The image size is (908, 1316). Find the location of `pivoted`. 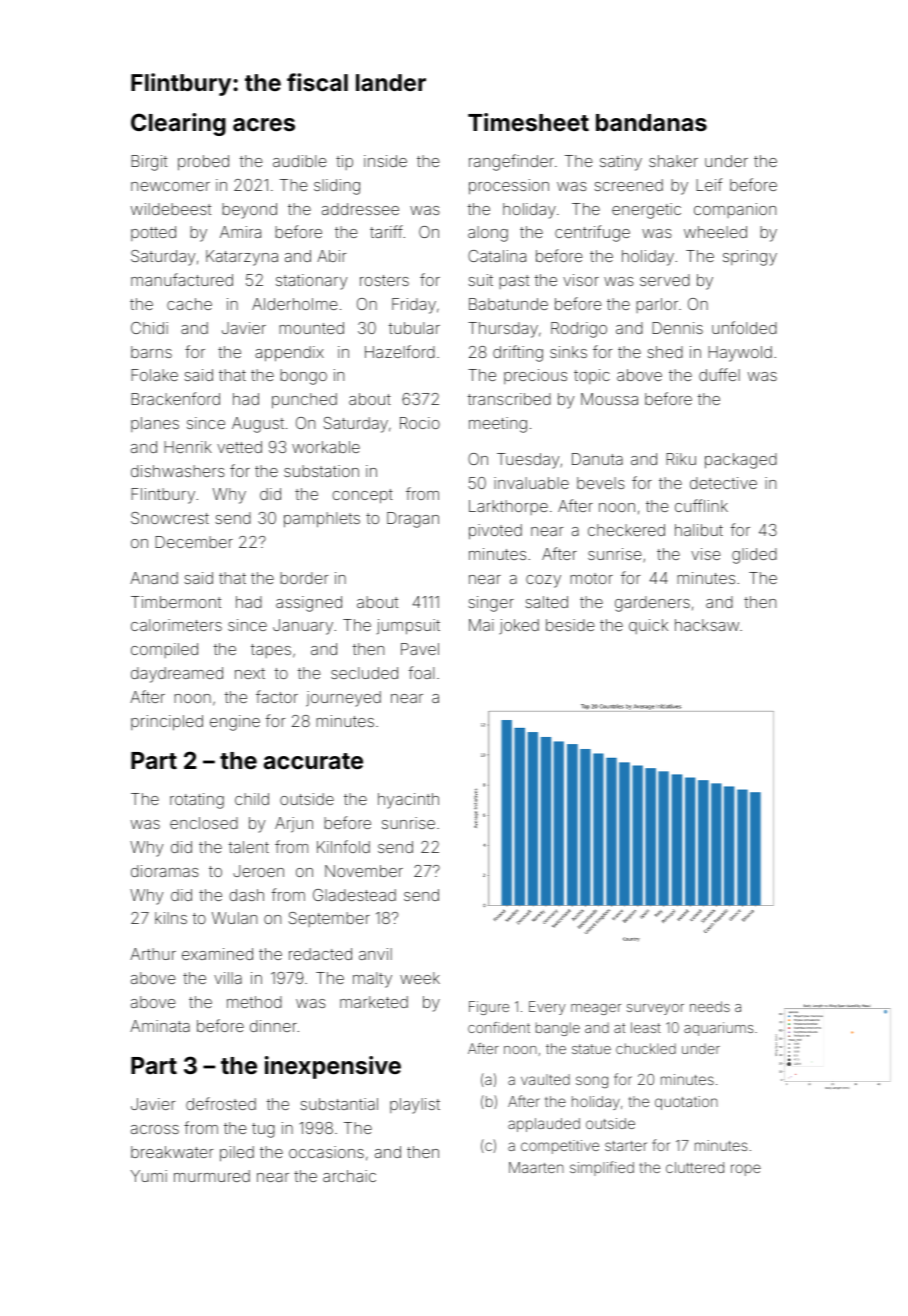

pivoted is located at coordinates (495, 532).
